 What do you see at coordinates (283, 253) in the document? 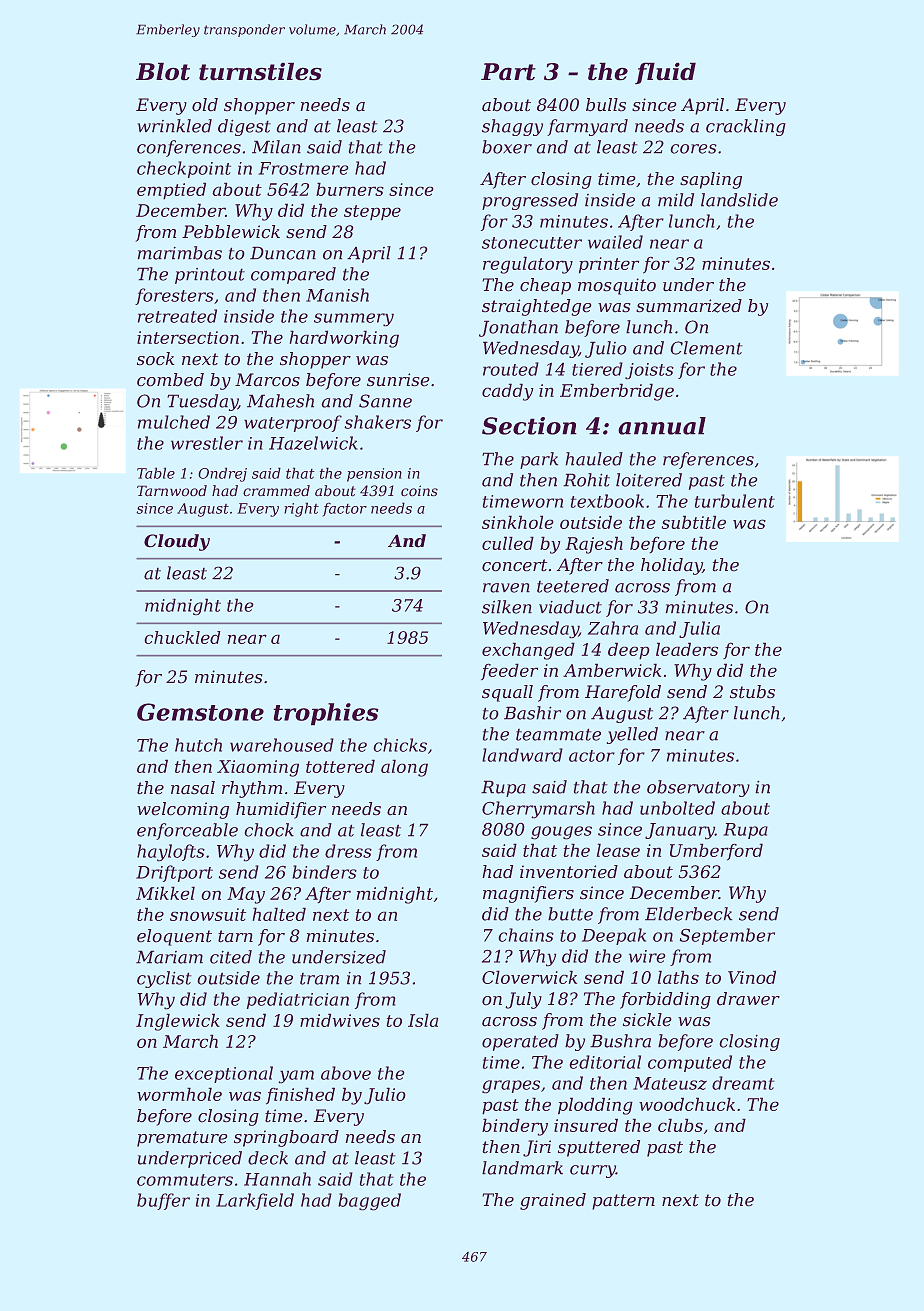
I see `Duncan` at bounding box center [283, 253].
